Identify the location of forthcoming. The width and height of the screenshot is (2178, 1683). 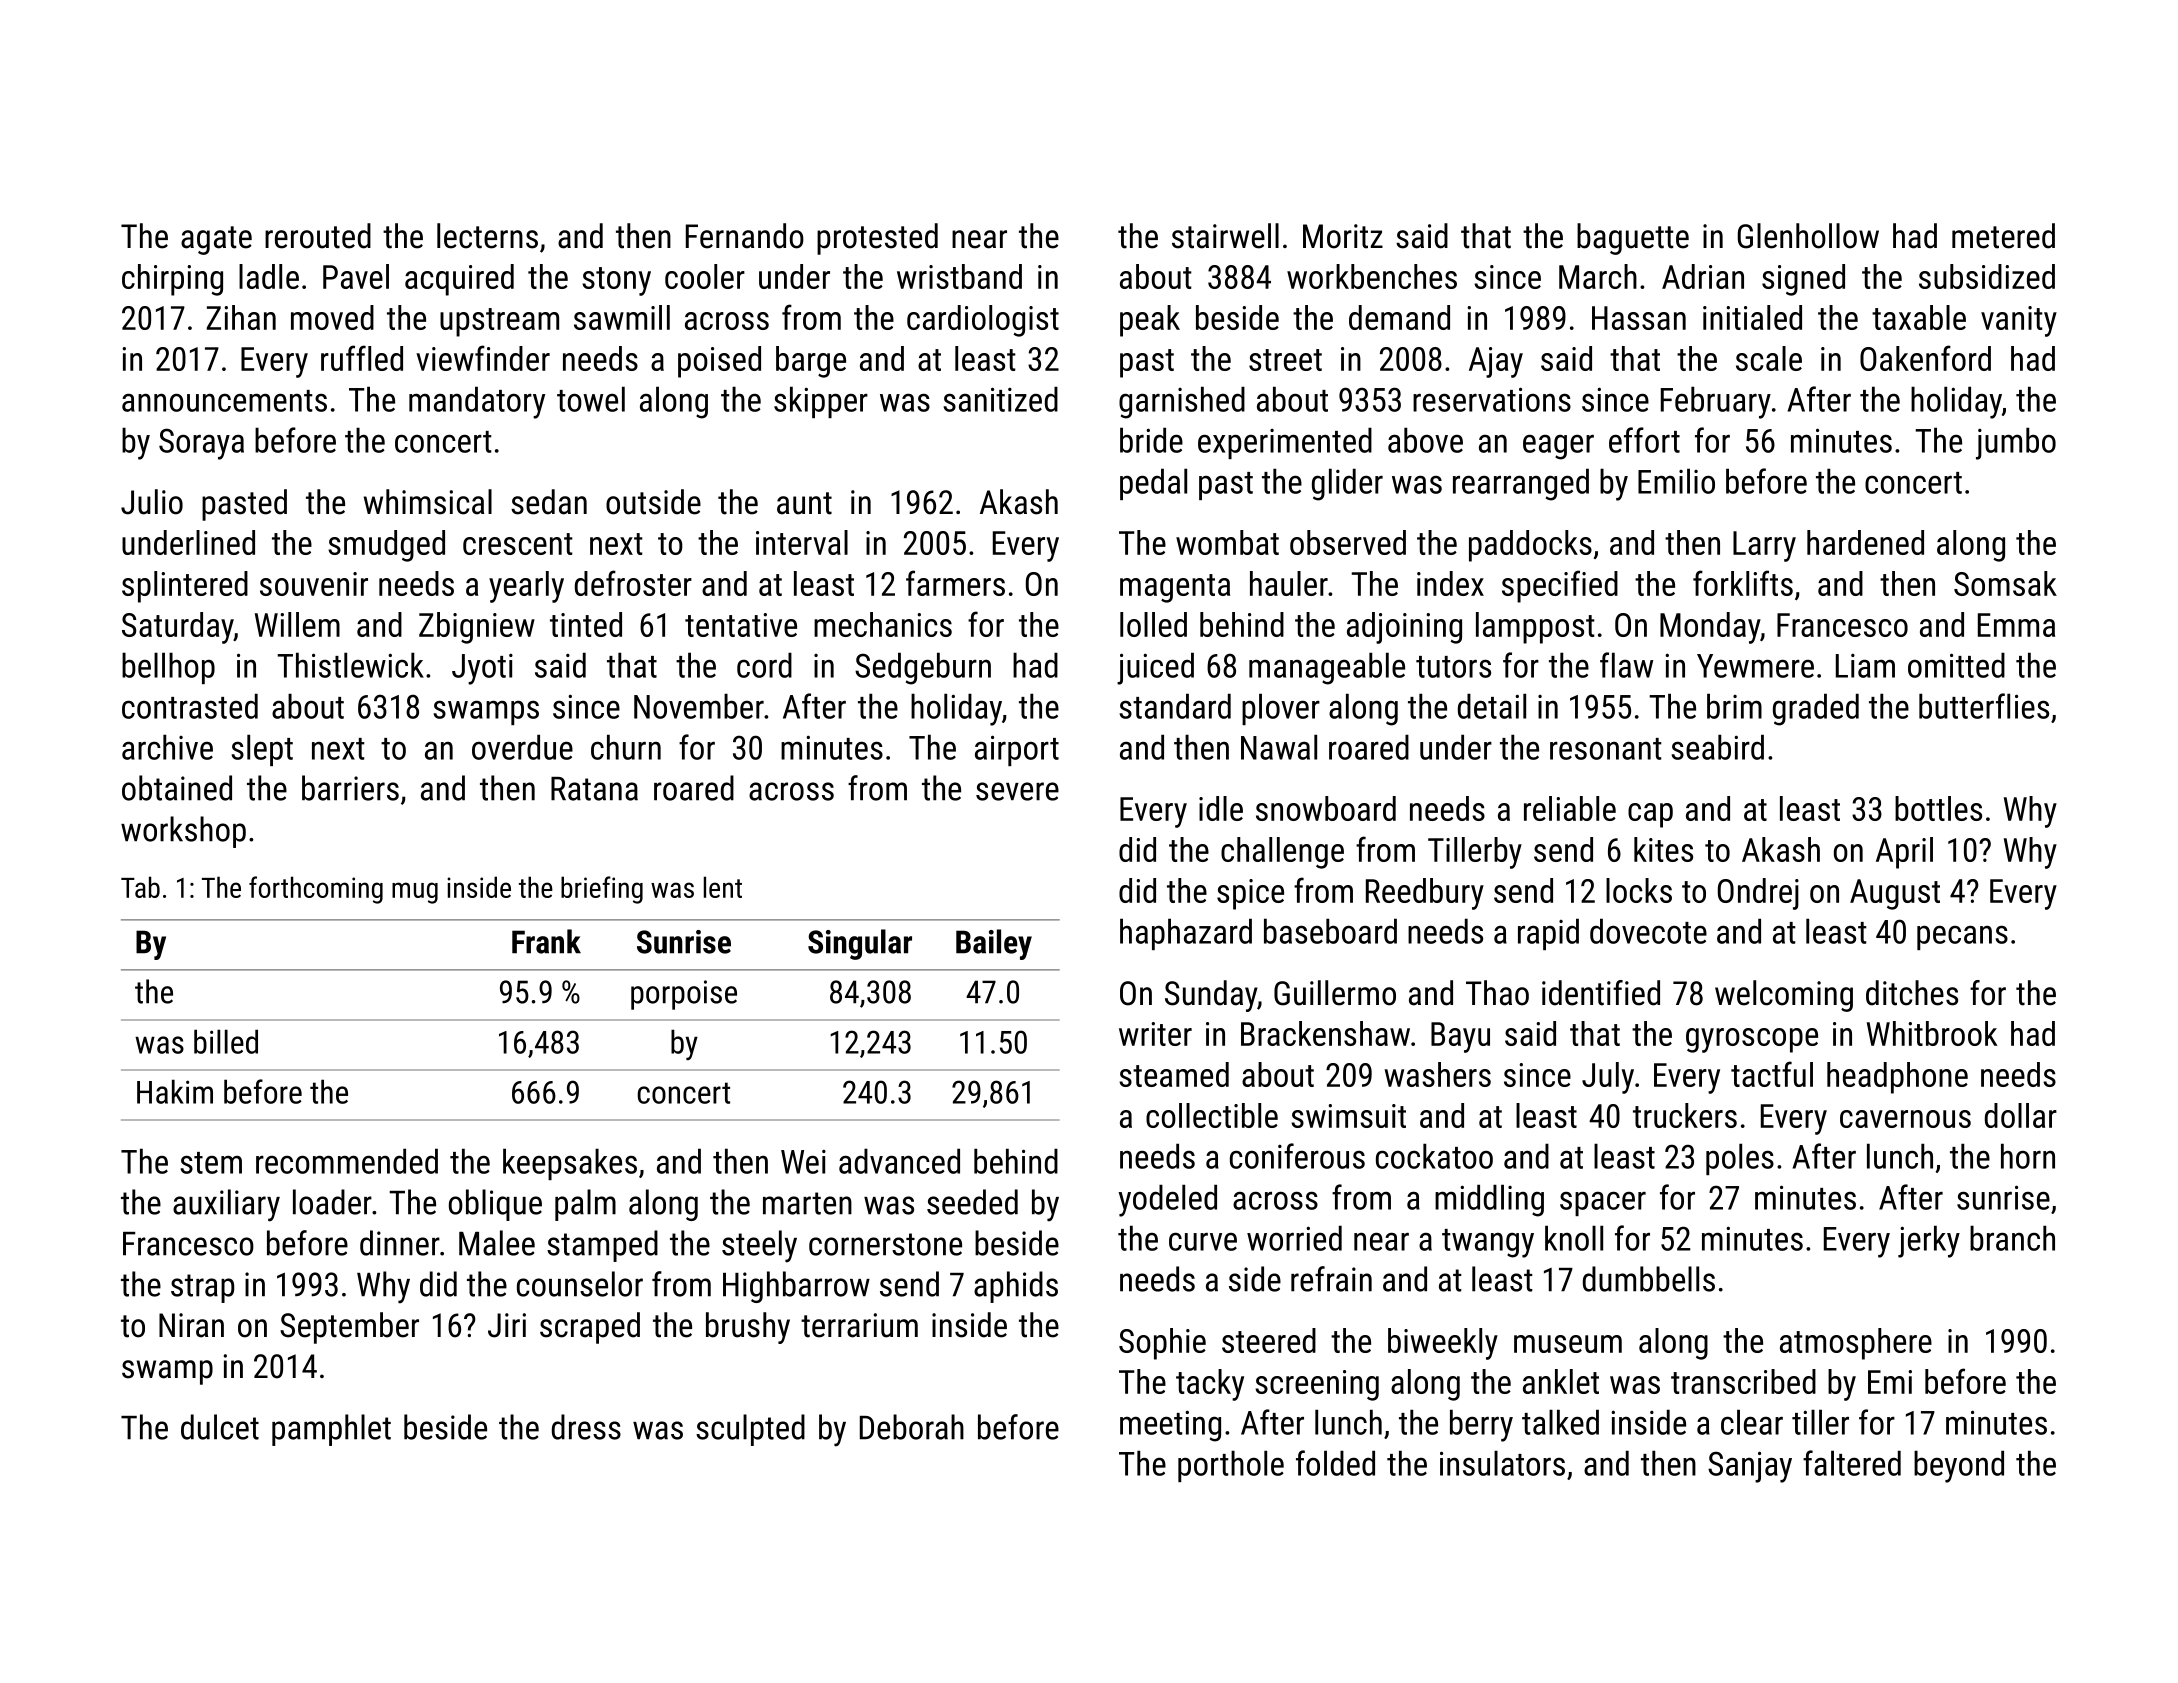
(316, 890).
